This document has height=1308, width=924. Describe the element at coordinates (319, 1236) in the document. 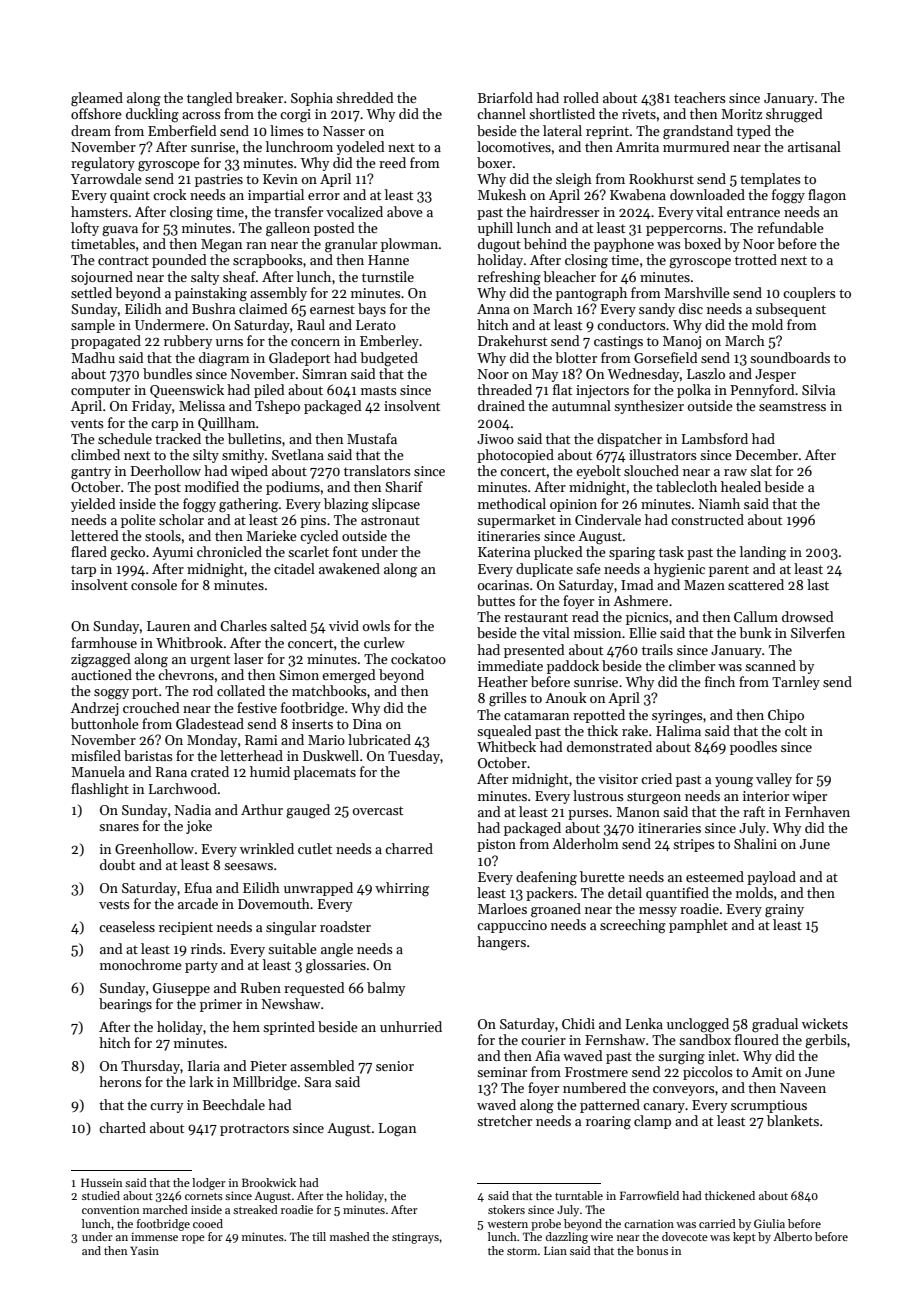

I see `till` at that location.
